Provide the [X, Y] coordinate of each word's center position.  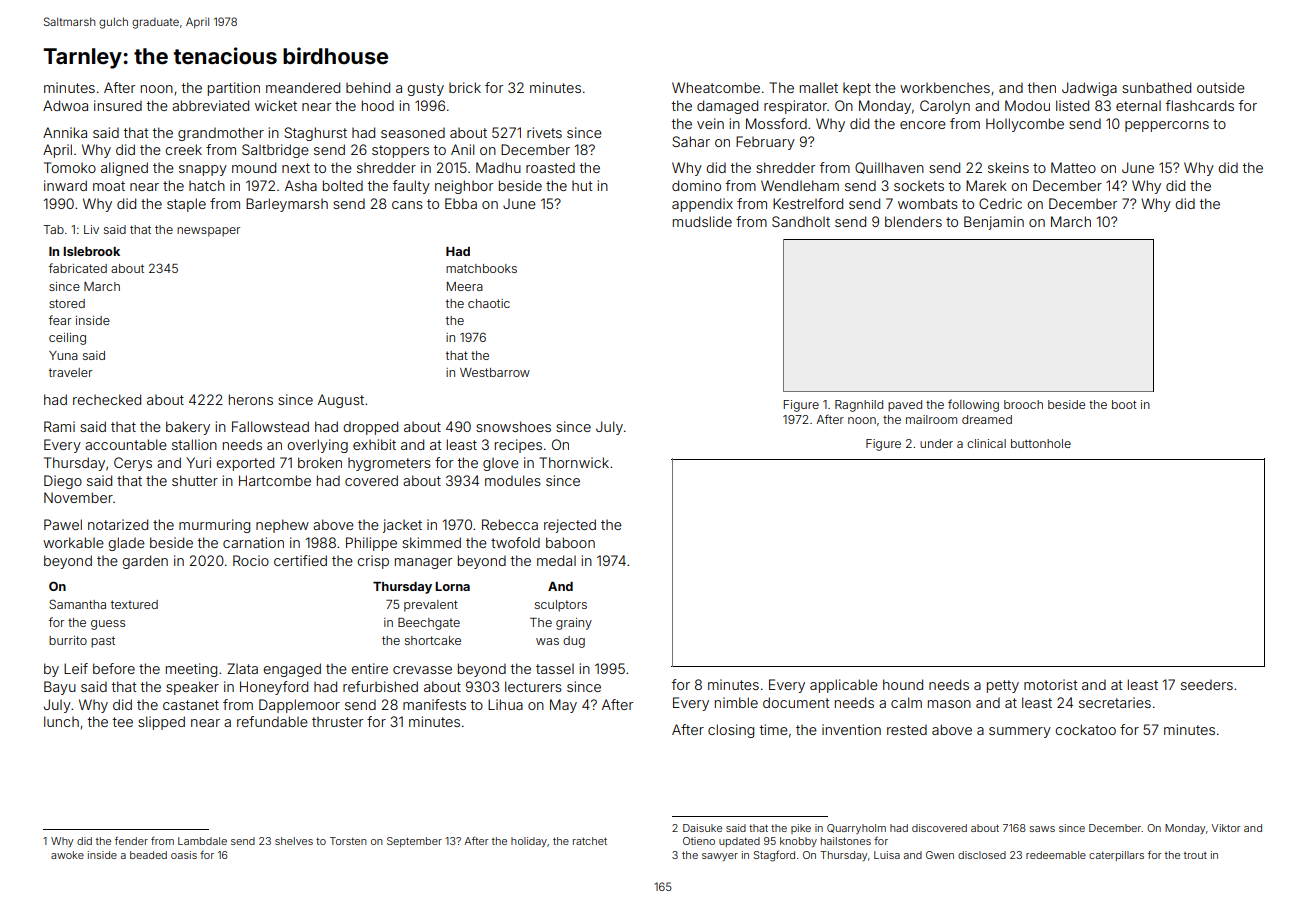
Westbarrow [495, 372]
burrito [68, 640]
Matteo [1073, 167]
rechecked [107, 399]
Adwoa [65, 105]
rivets [544, 132]
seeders [1207, 684]
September [414, 842]
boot [1124, 404]
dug [574, 642]
